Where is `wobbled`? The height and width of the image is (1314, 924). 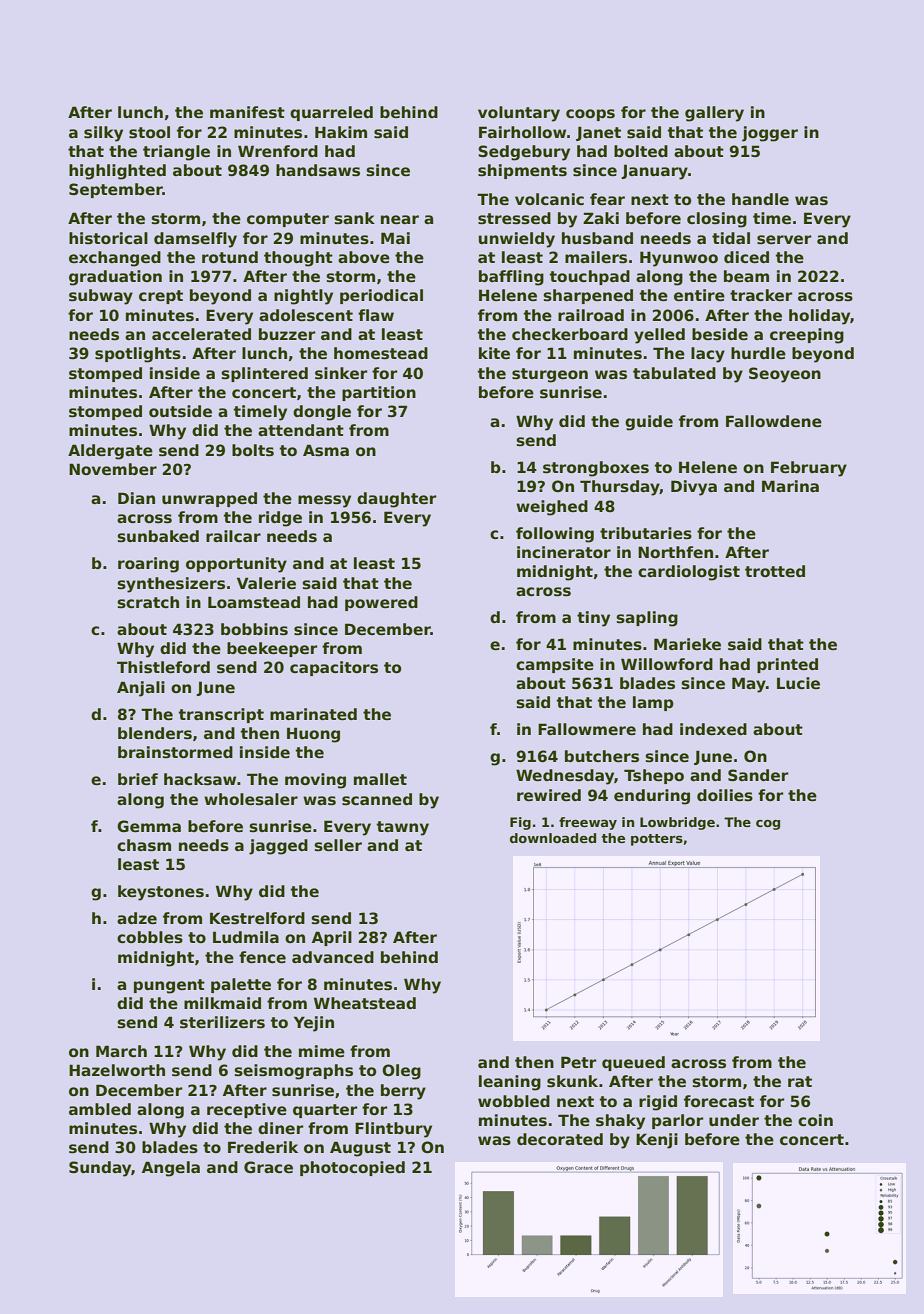
wobbled is located at coordinates (514, 1101).
